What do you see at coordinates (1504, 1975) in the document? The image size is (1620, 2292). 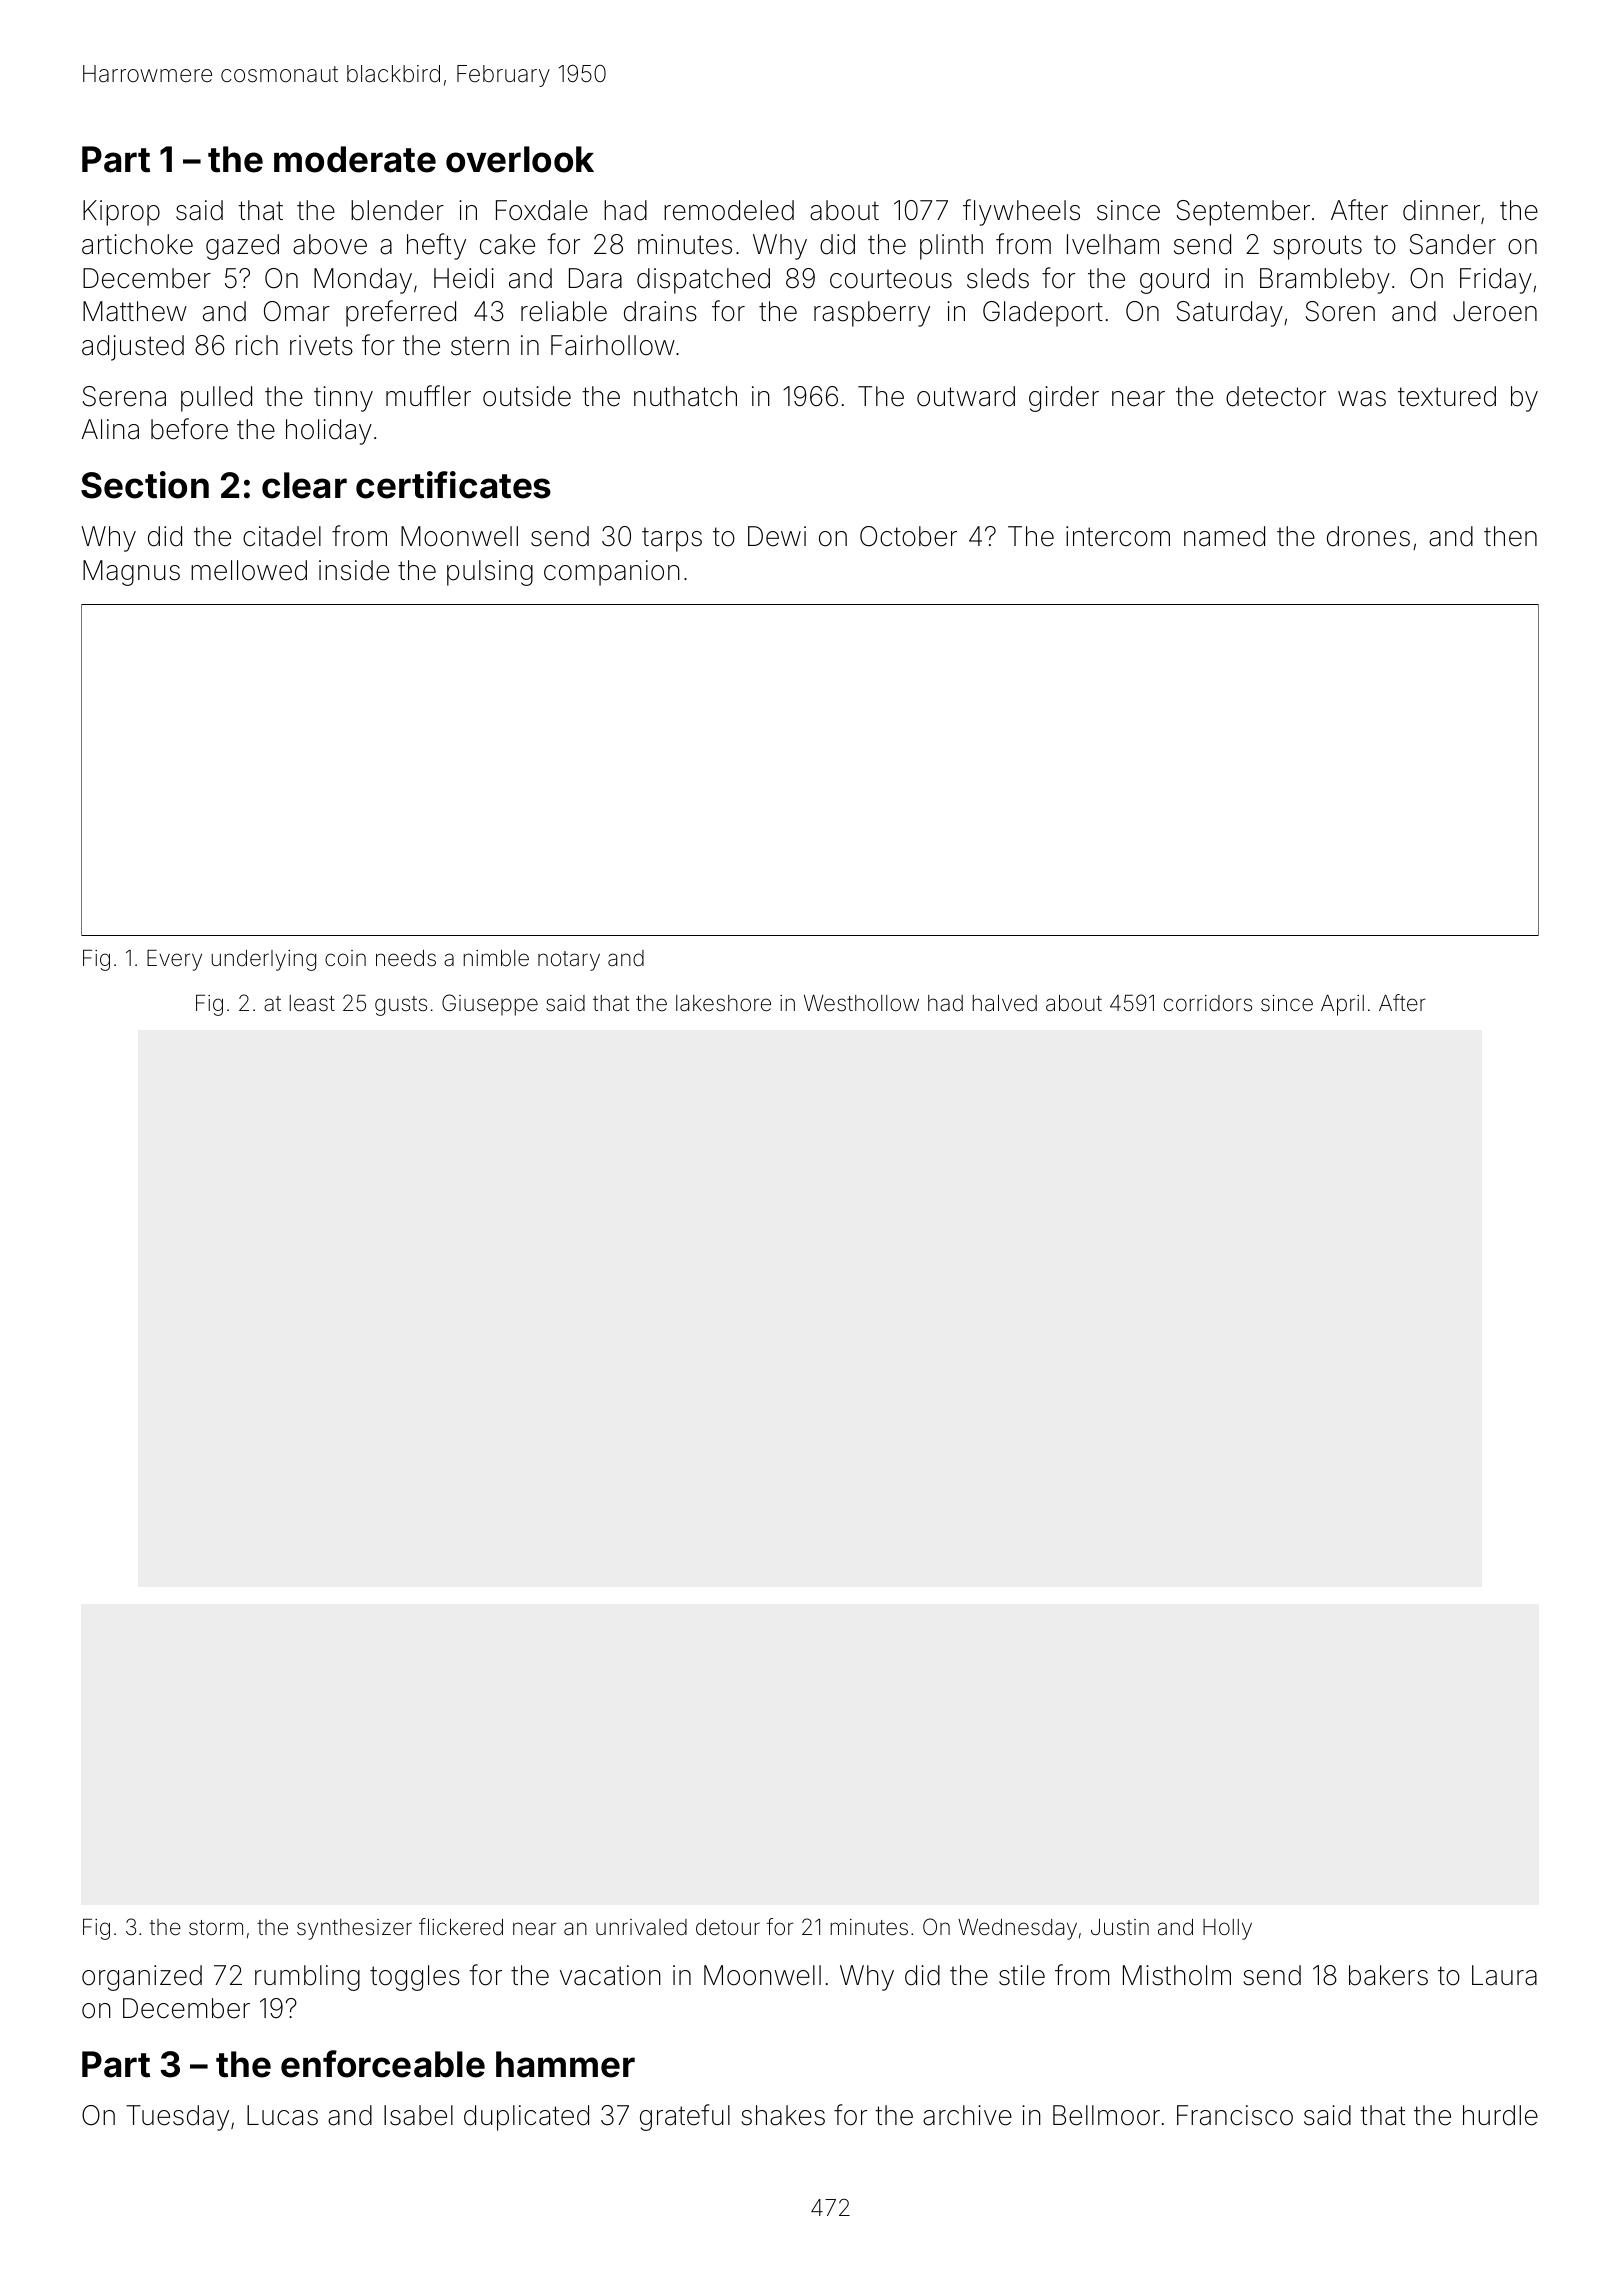 I see `Laura` at bounding box center [1504, 1975].
